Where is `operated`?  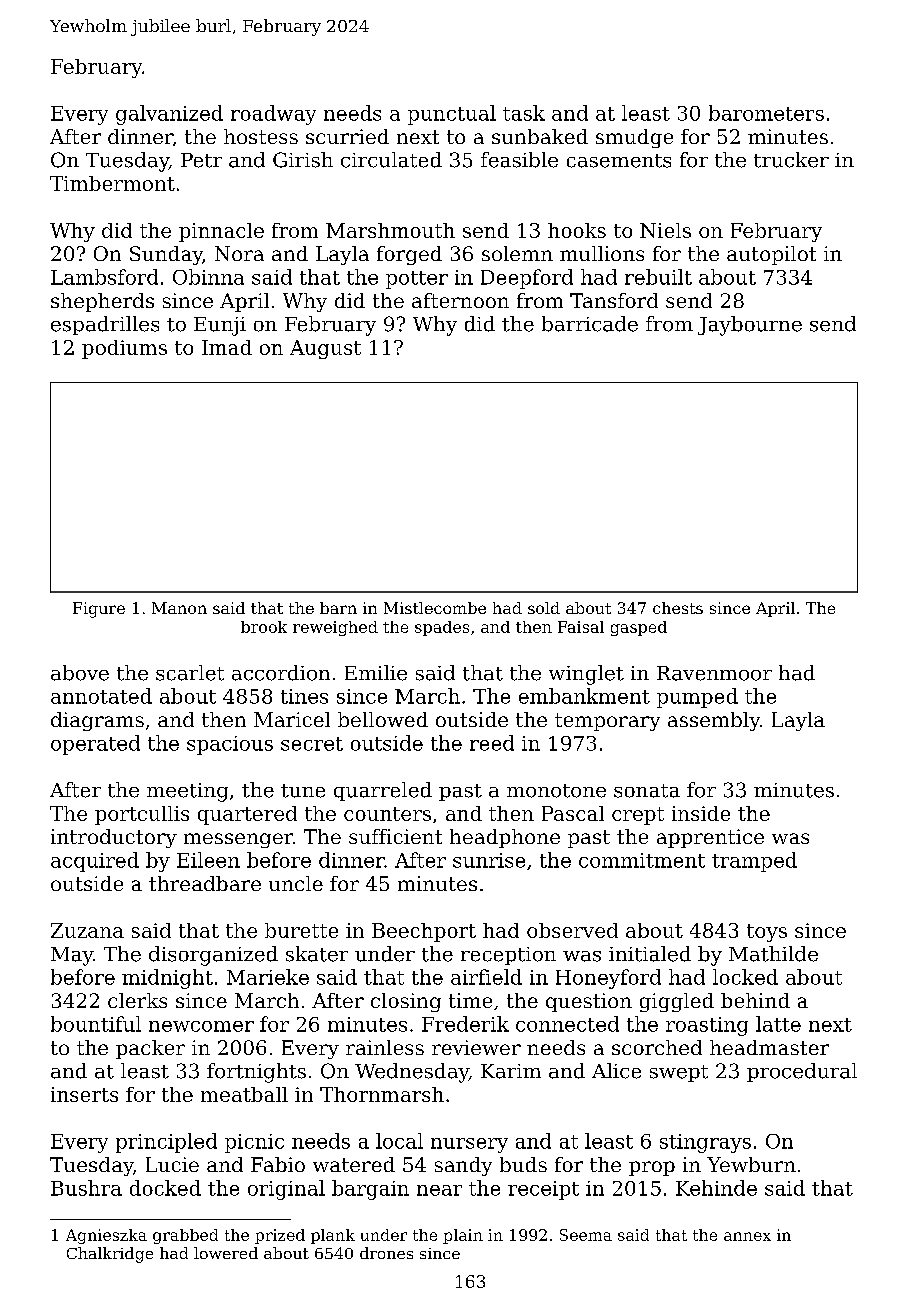
operated is located at coordinates (95, 745).
